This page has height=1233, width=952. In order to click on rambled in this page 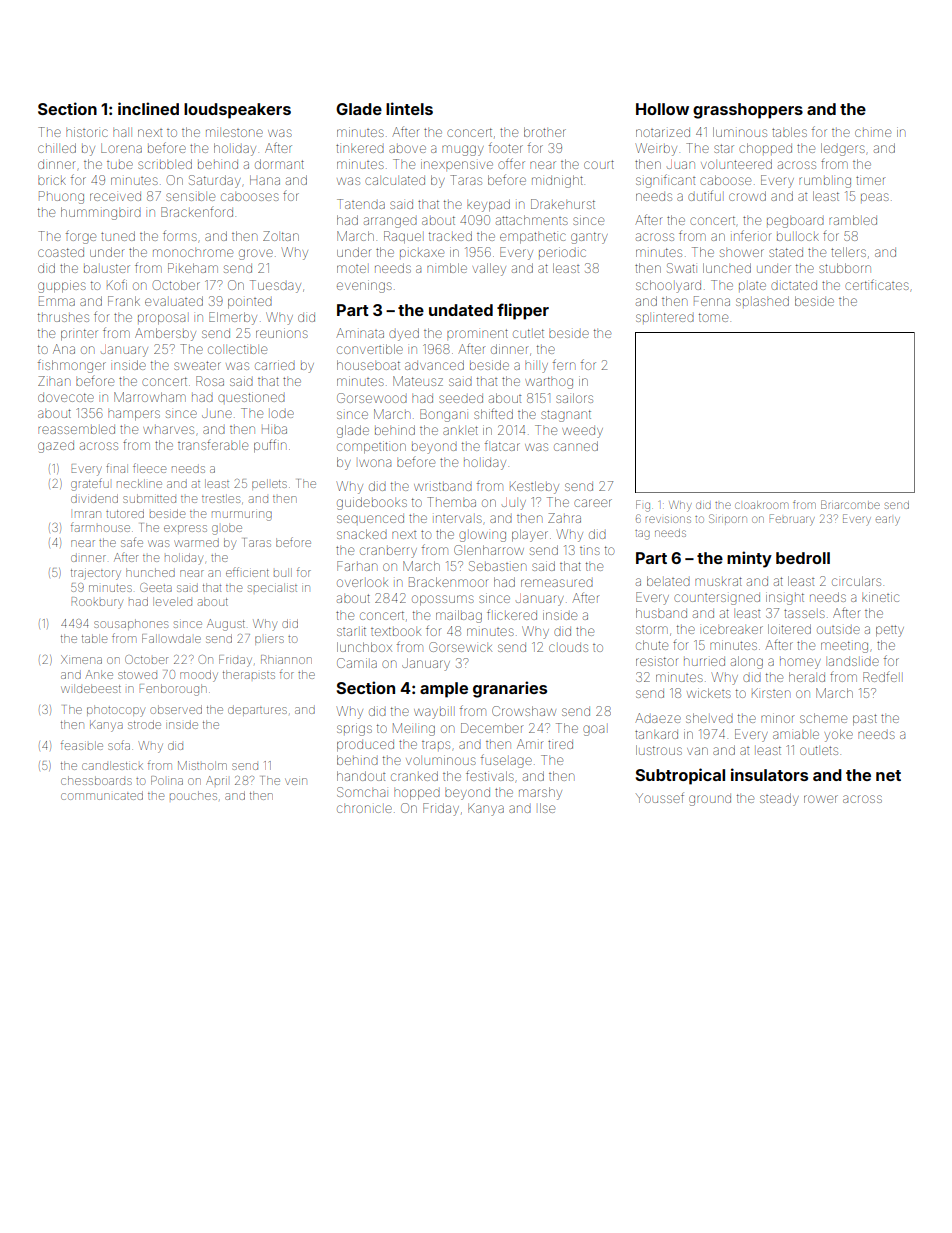, I will do `click(853, 220)`.
